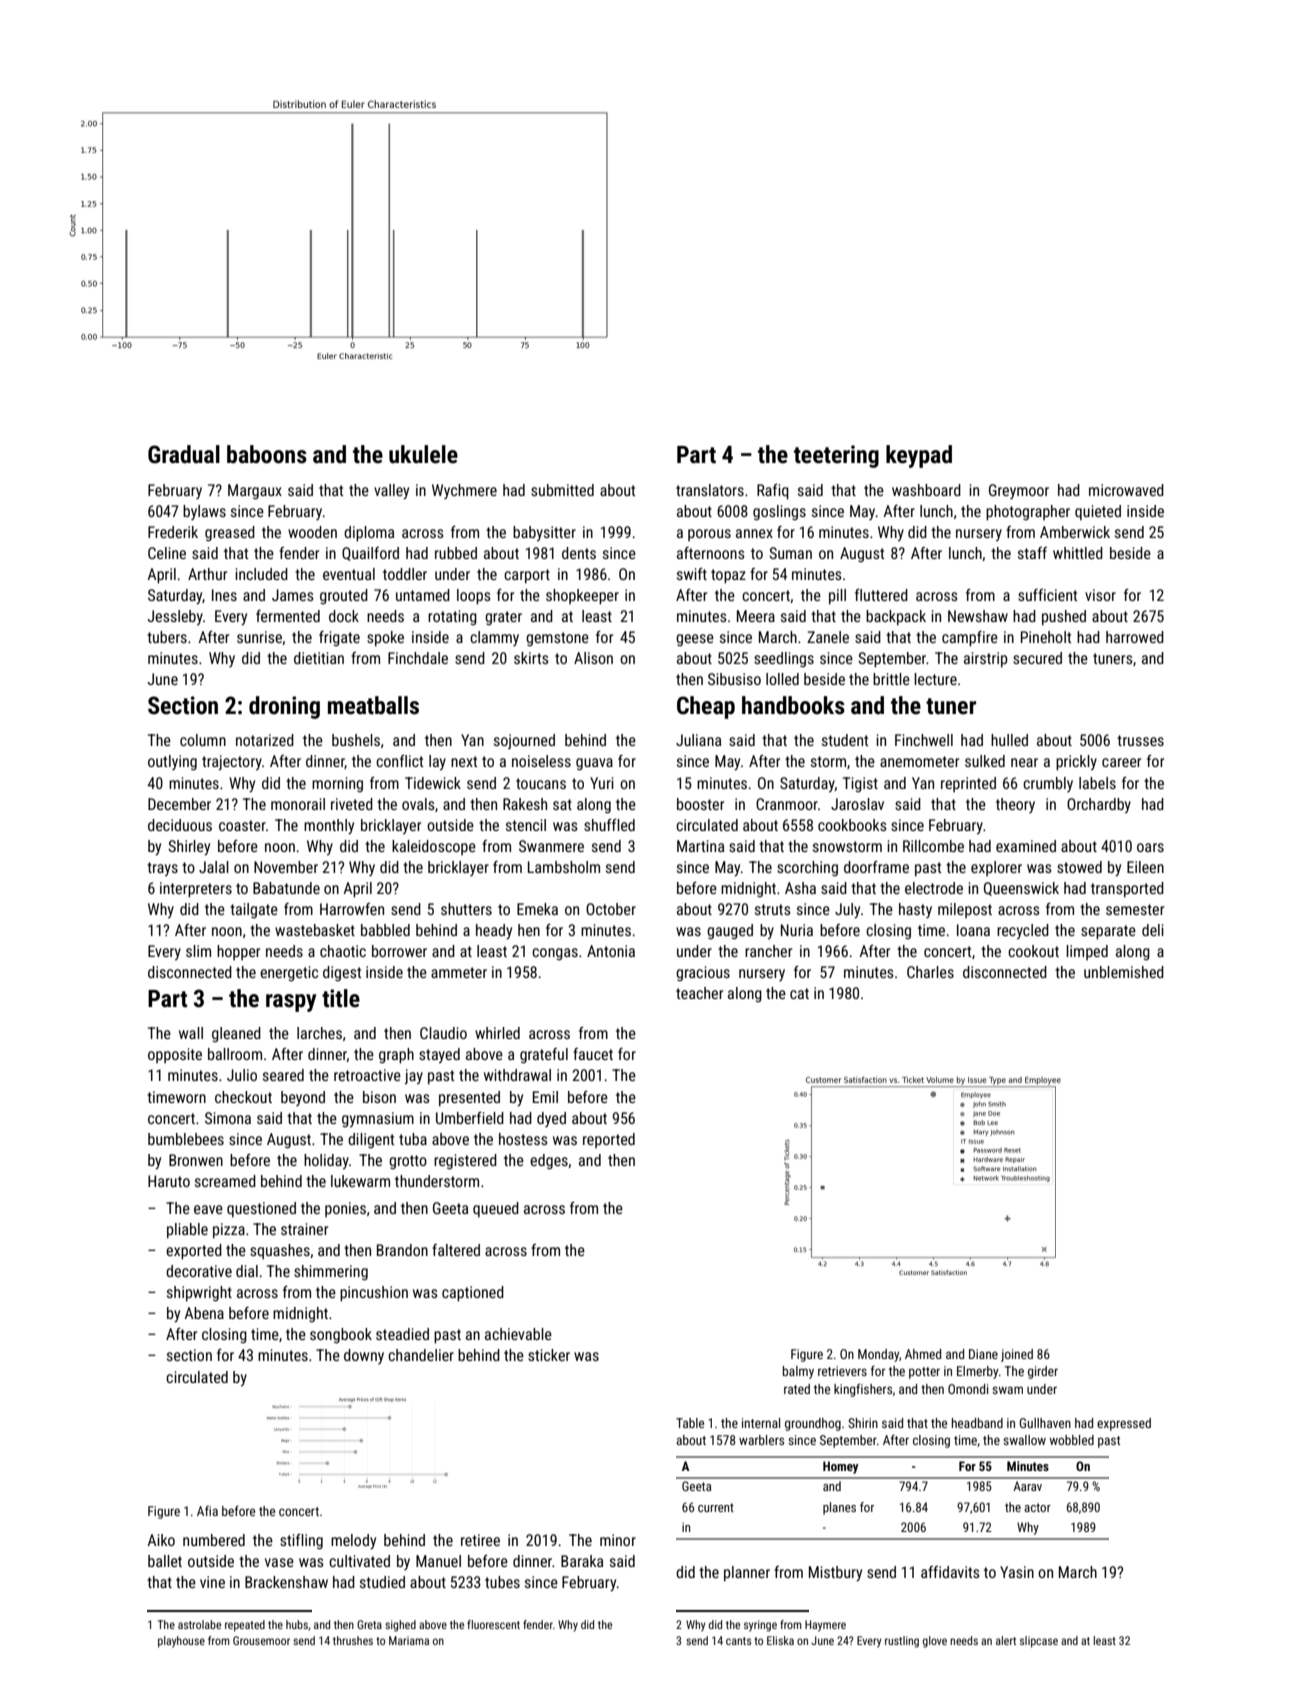 The width and height of the image is (1312, 1697). Describe the element at coordinates (283, 1075) in the image. I see `seared` at that location.
